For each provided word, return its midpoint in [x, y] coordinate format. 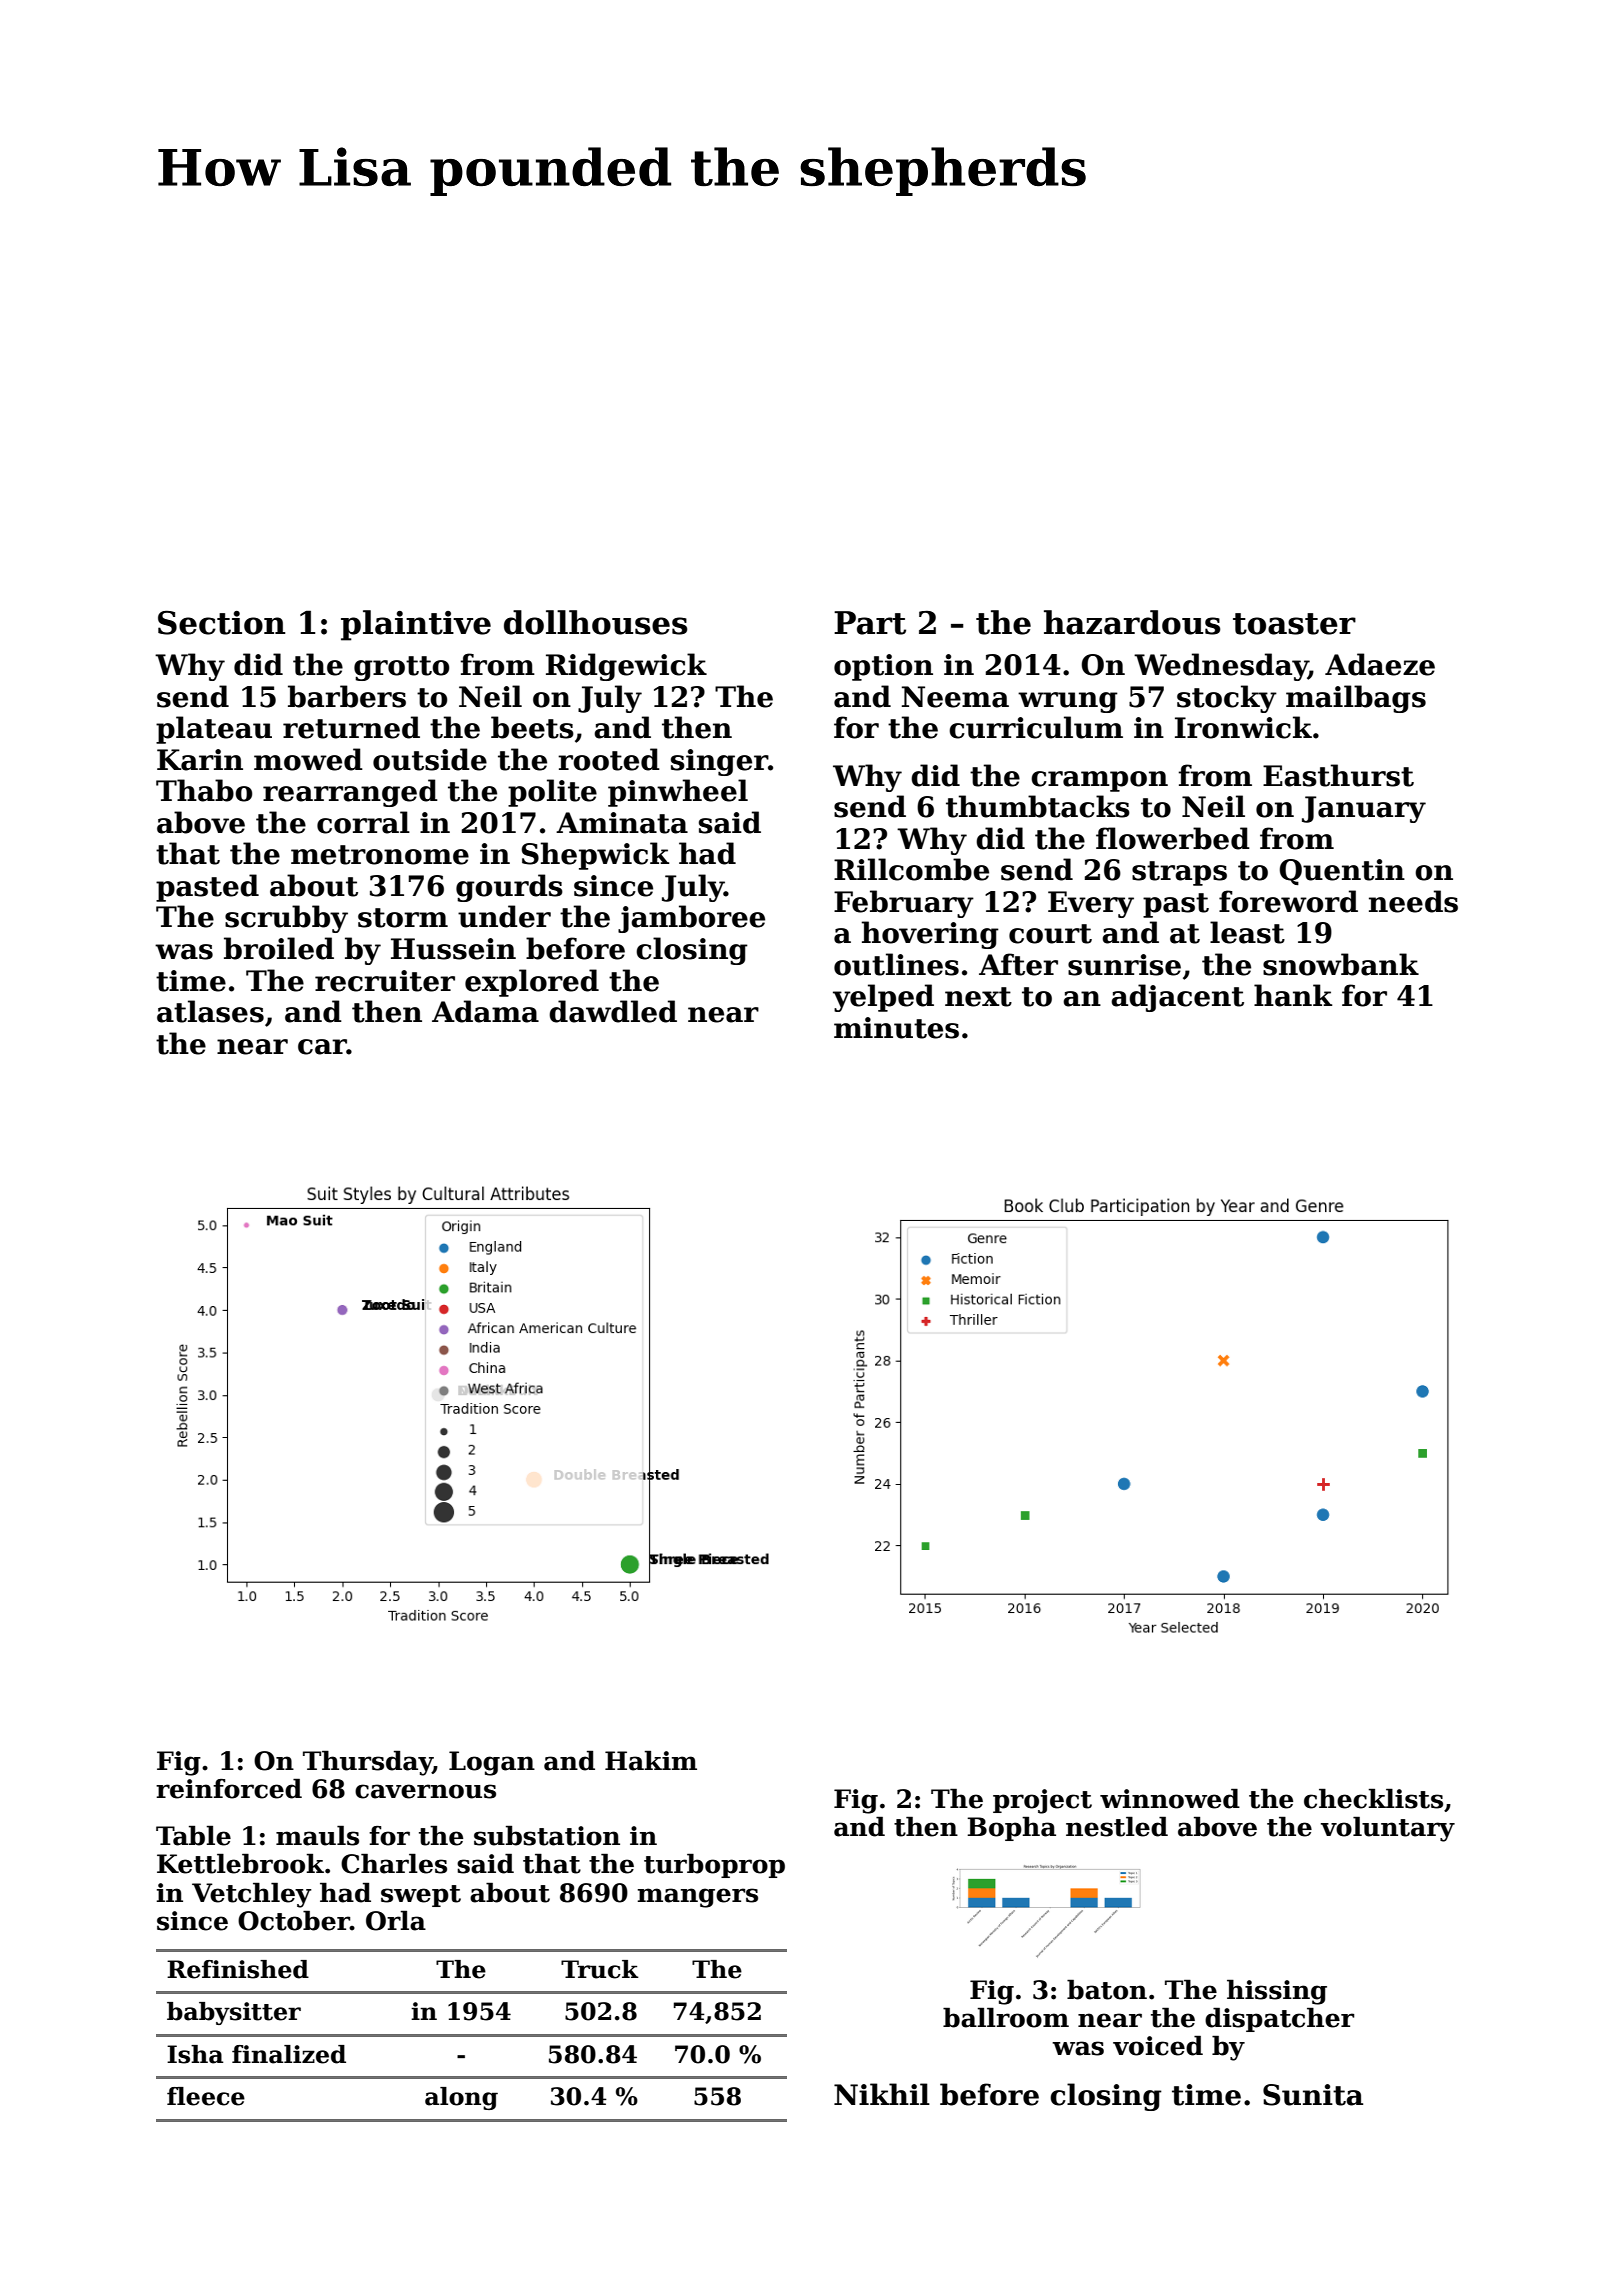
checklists [1373, 1798]
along [461, 2098]
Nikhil [882, 2094]
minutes [896, 1028]
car [322, 1047]
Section [221, 623]
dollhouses [596, 622]
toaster [1294, 624]
